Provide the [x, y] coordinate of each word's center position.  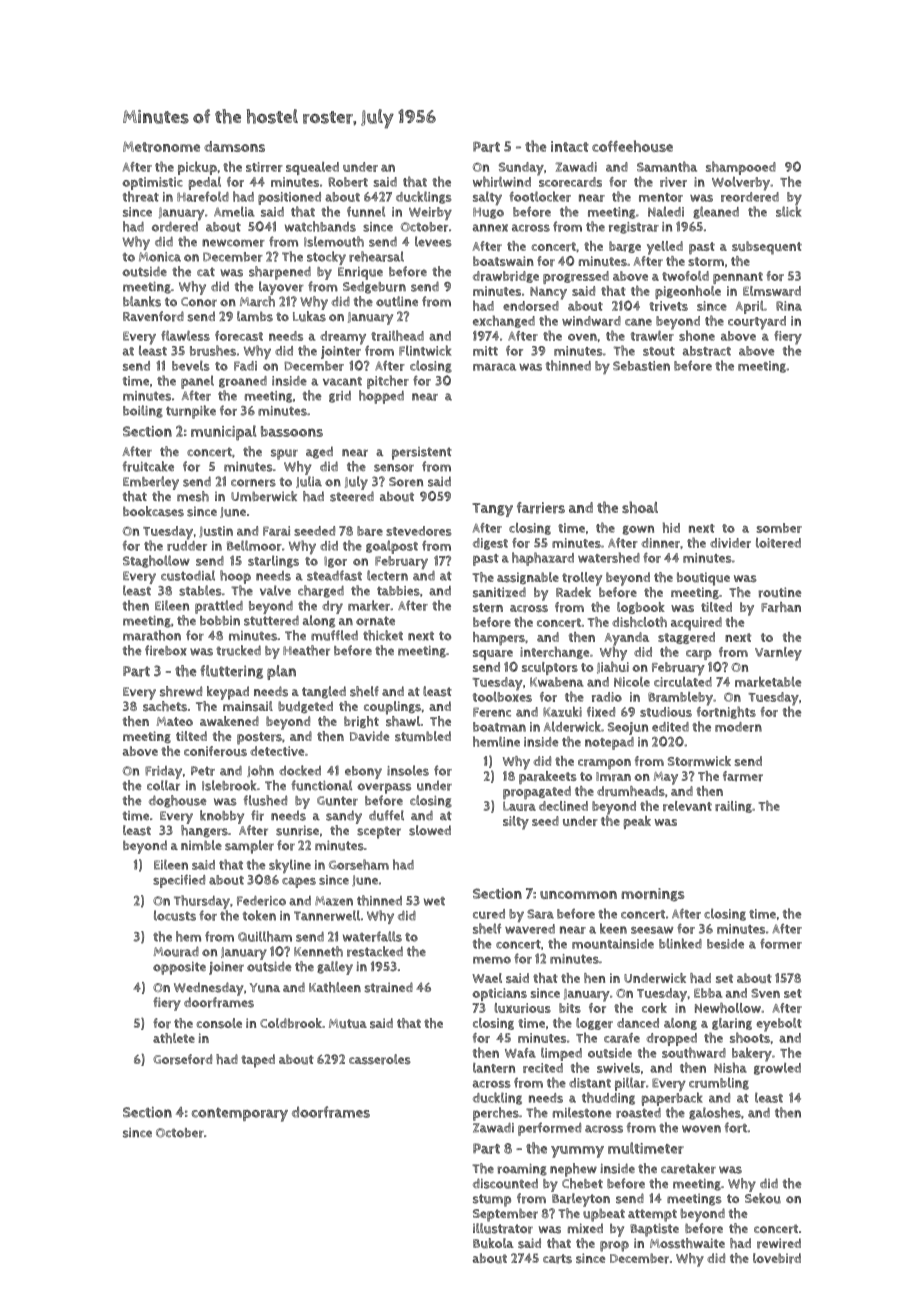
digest [490, 544]
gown [638, 530]
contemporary [240, 1115]
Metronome [161, 146]
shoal [640, 507]
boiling [143, 411]
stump [492, 1200]
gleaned [716, 212]
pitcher [388, 382]
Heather [306, 650]
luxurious [523, 1008]
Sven [765, 993]
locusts [175, 915]
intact [570, 146]
